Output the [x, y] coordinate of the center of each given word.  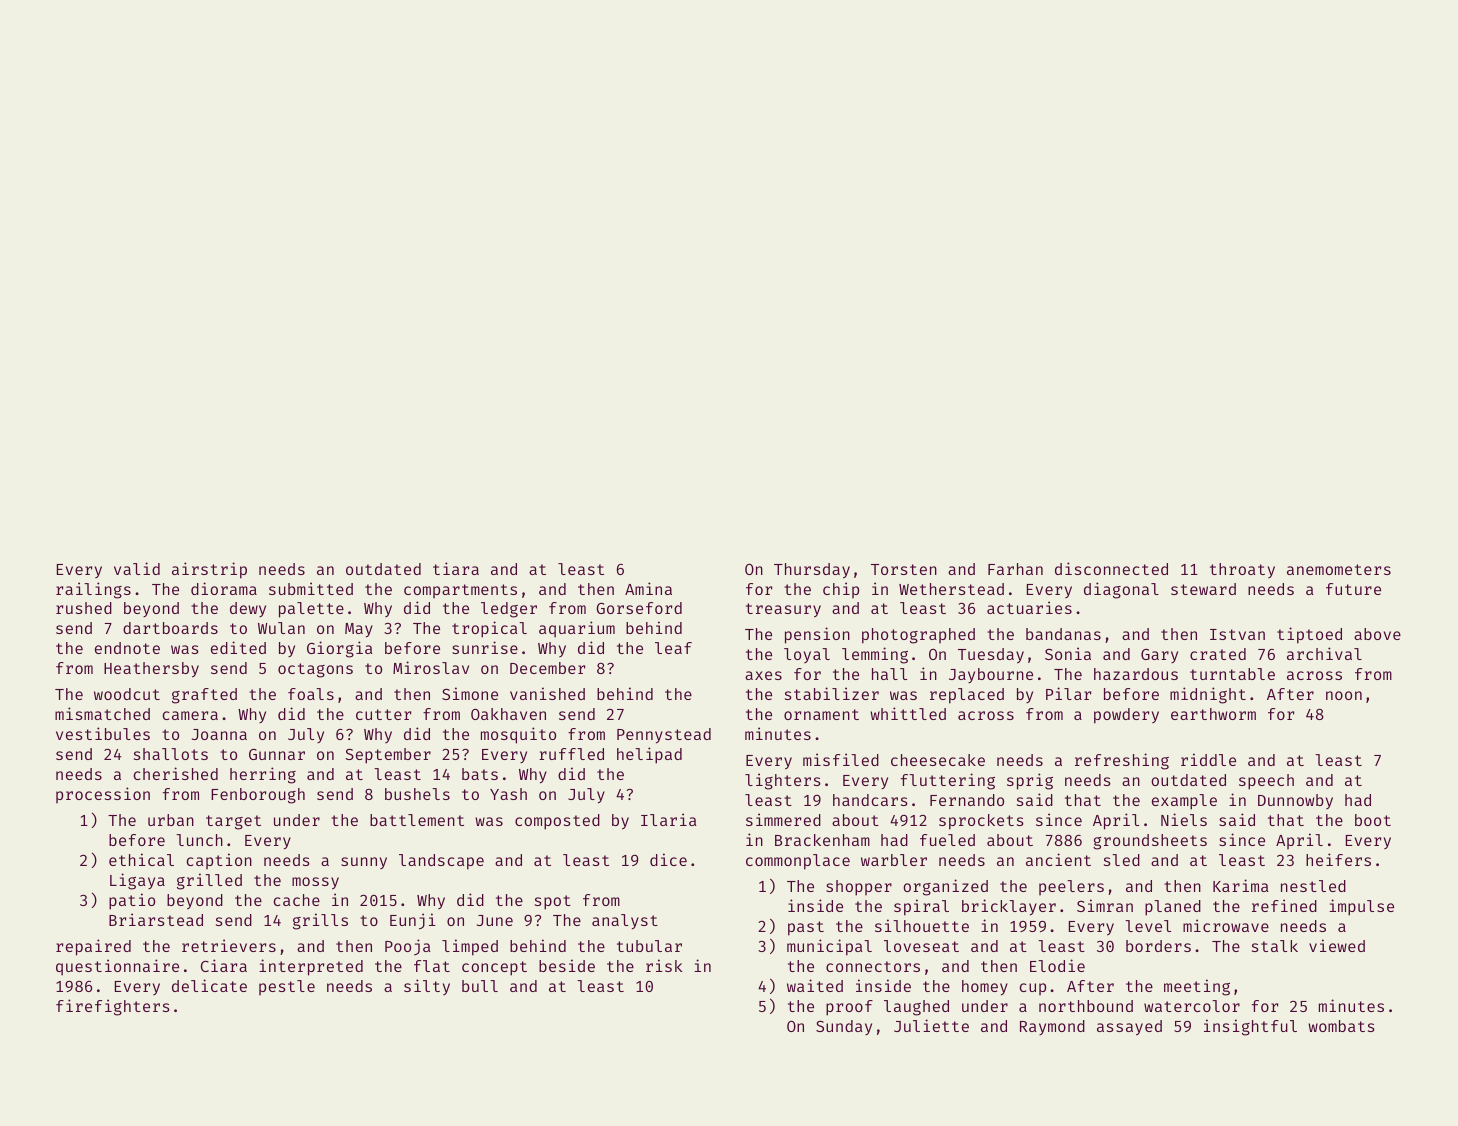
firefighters [113, 1007]
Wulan [281, 628]
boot [1373, 820]
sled [1122, 860]
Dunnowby [1295, 801]
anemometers [1339, 569]
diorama [224, 588]
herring [263, 775]
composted [557, 822]
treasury [783, 610]
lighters [783, 781]
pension [817, 635]
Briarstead [156, 919]
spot [553, 902]
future [1353, 589]
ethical [141, 859]
